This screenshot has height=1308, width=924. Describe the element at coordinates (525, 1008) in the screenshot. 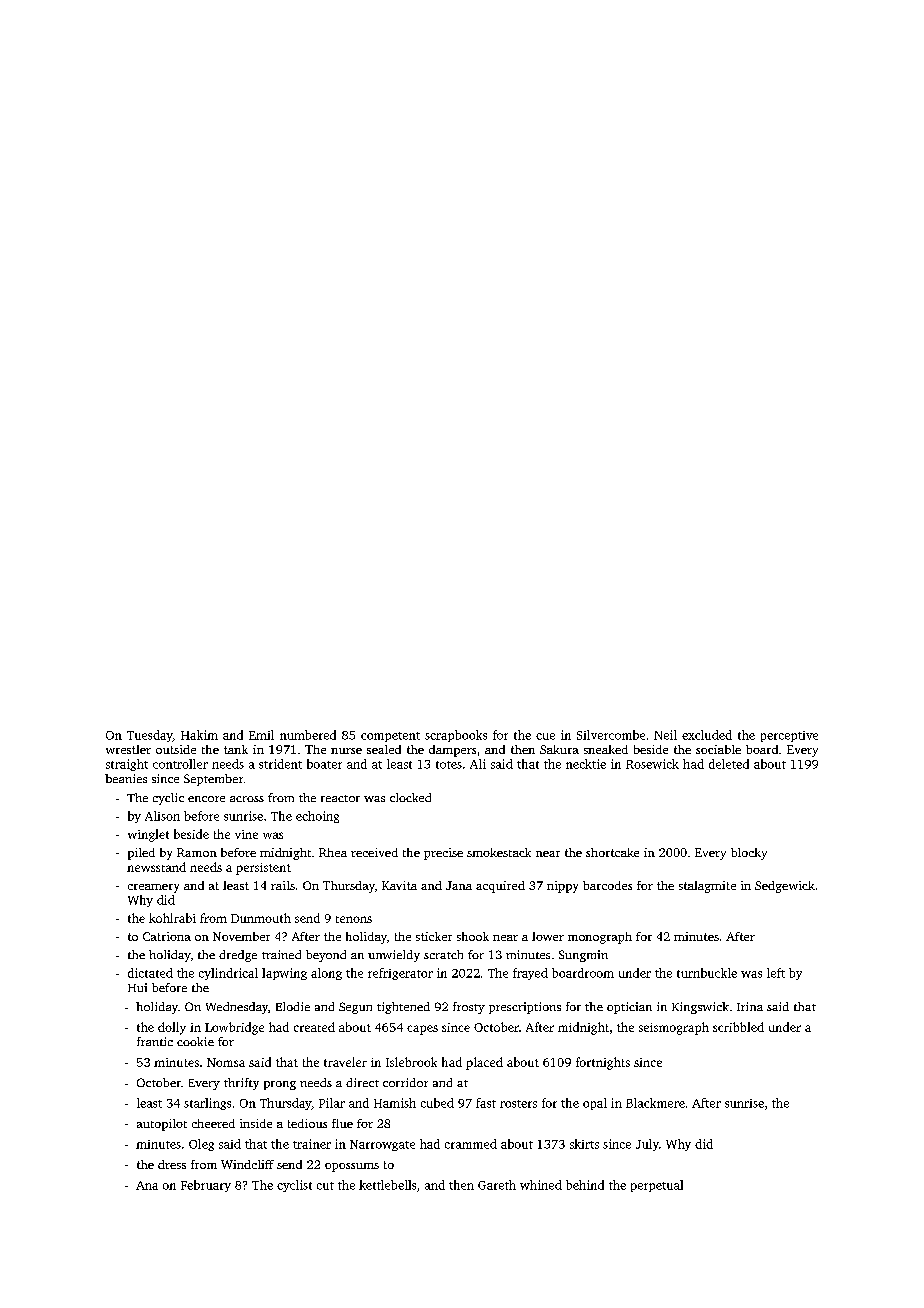

I see `prescriptions` at that location.
